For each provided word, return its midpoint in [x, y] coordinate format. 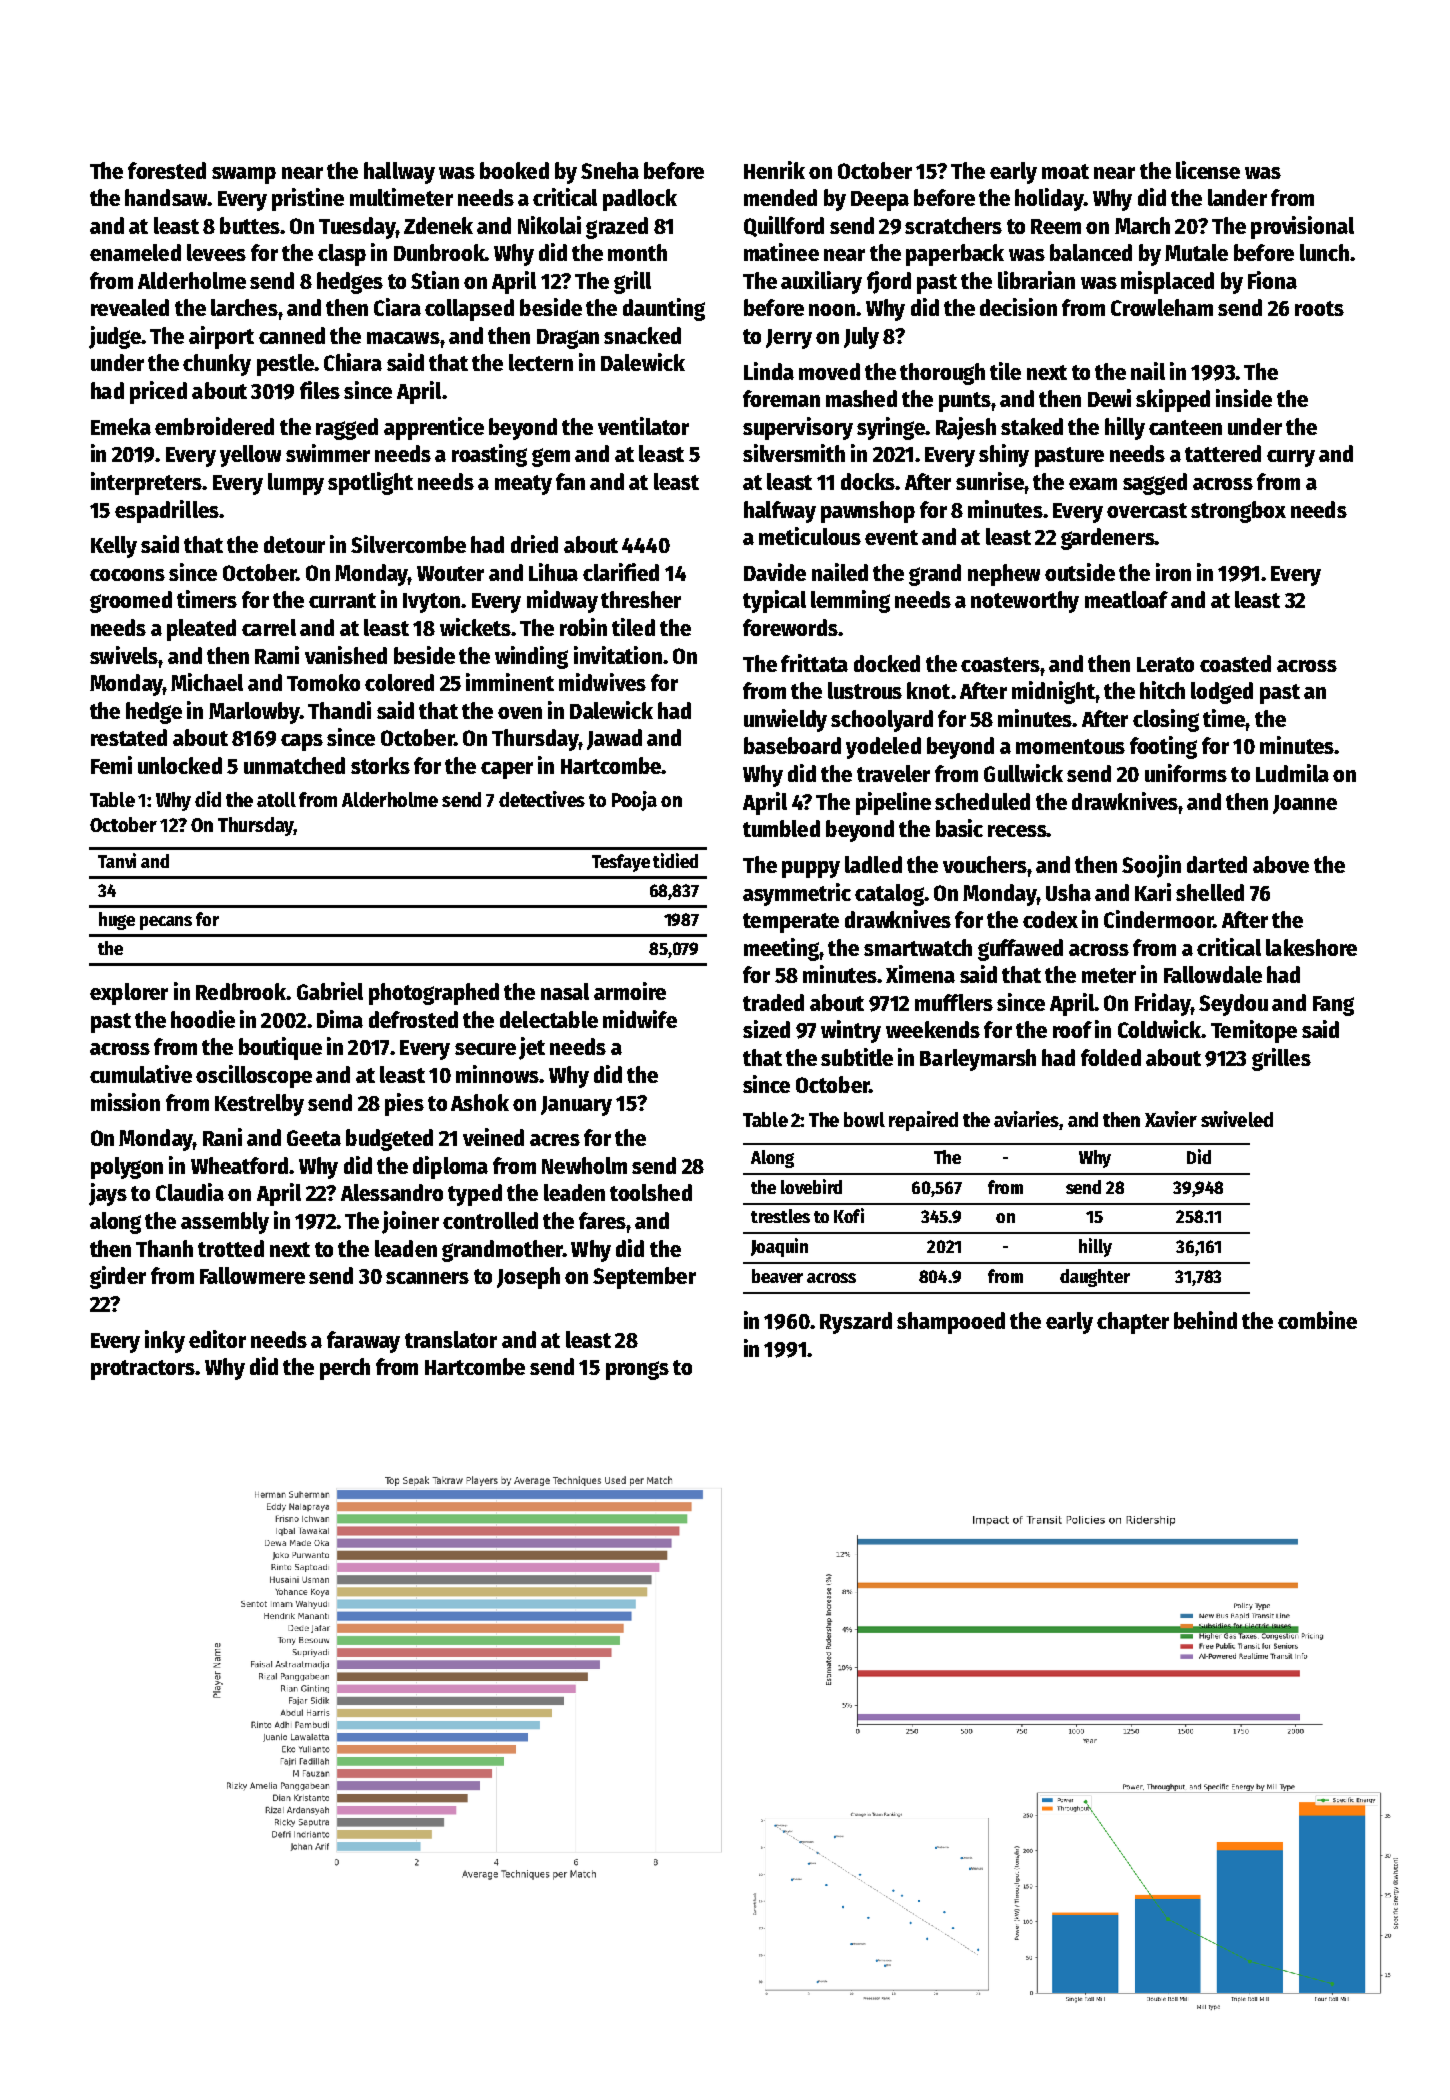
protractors [143, 1370]
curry [1291, 458]
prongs [637, 1370]
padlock [640, 200]
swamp [244, 175]
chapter [1133, 1323]
